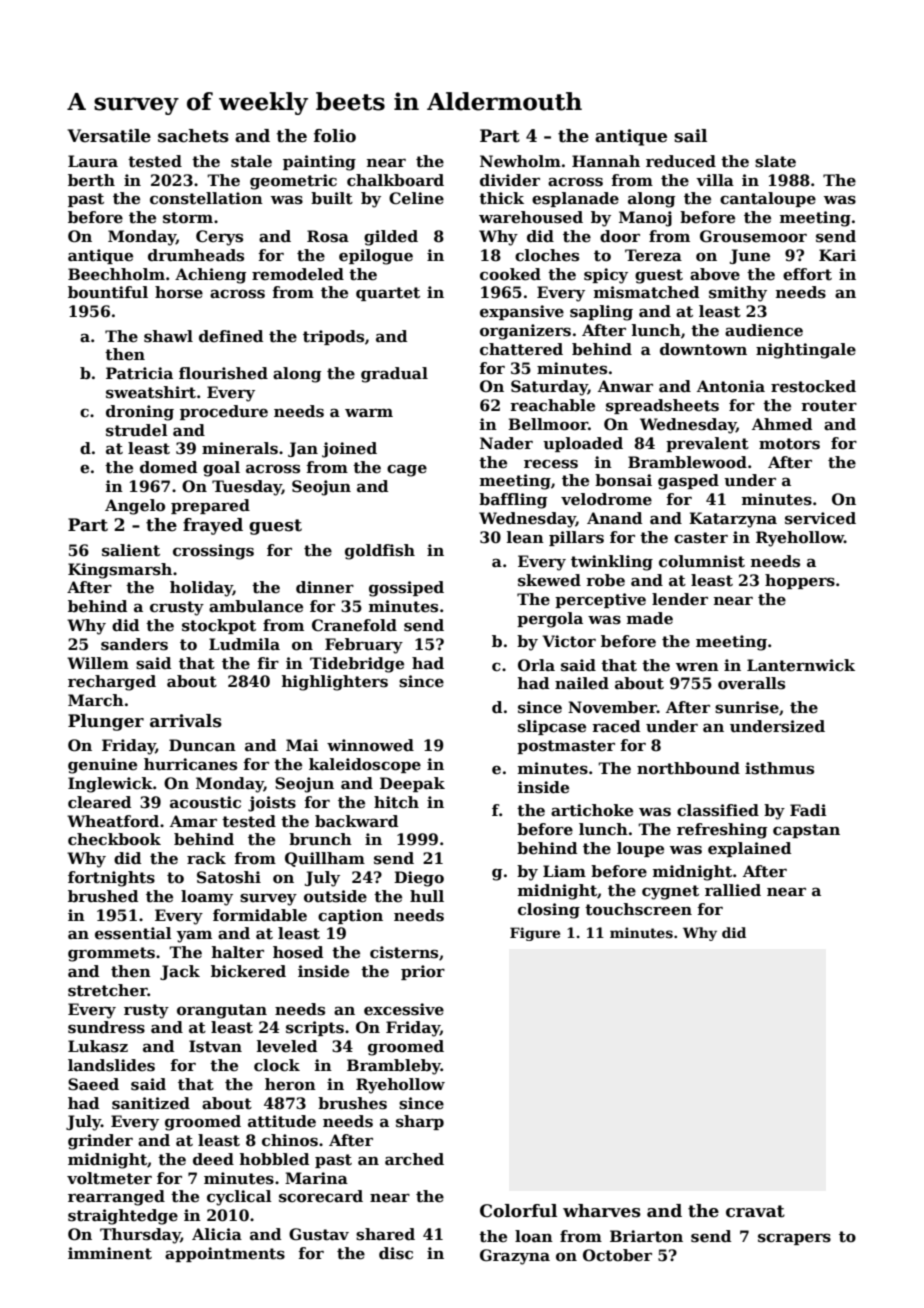  What do you see at coordinates (520, 161) in the document?
I see `Newholm` at bounding box center [520, 161].
